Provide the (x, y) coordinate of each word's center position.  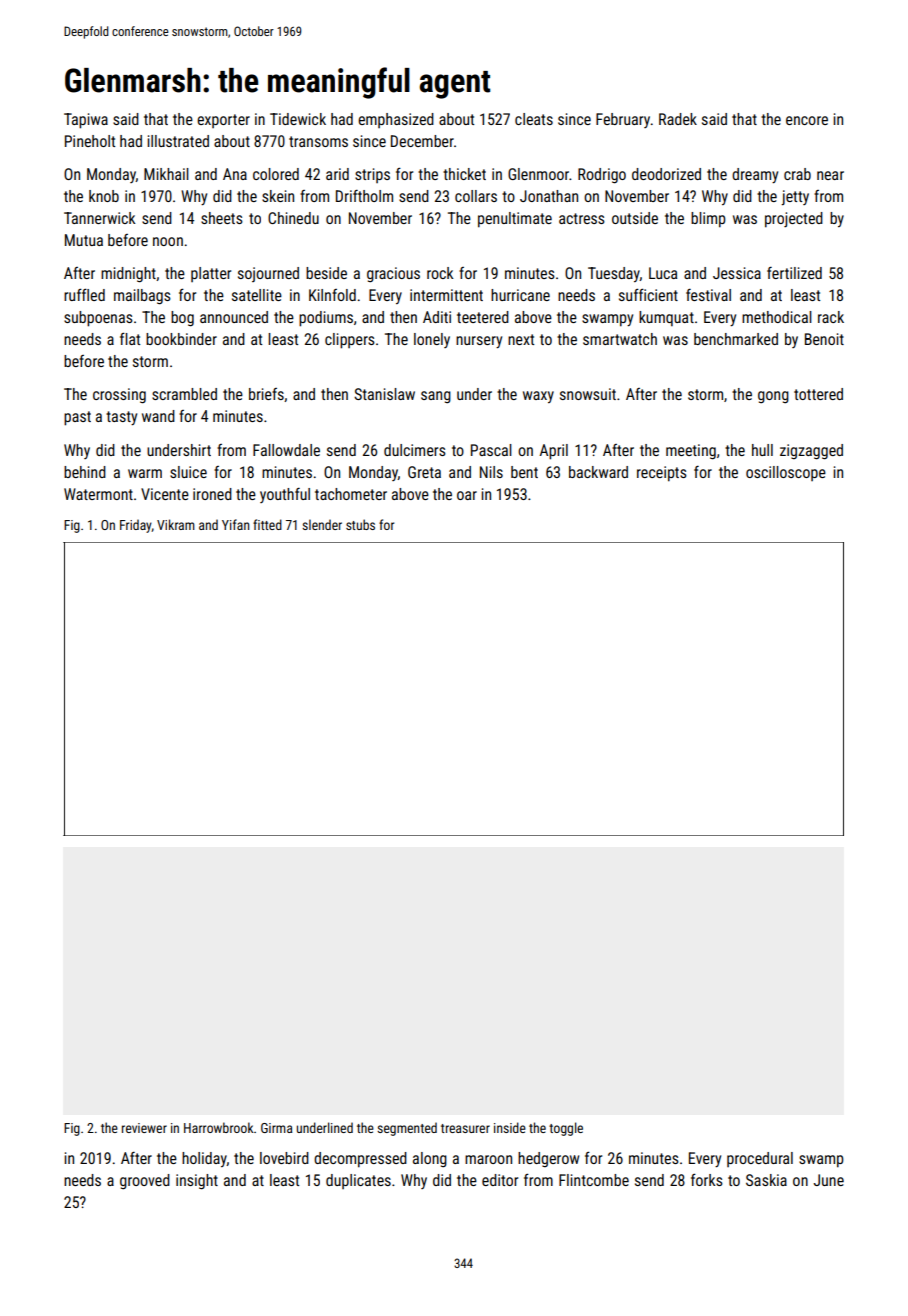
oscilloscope (786, 473)
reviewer (144, 1128)
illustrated (178, 141)
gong (773, 397)
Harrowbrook (219, 1127)
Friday (136, 526)
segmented (407, 1129)
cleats (534, 119)
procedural (760, 1159)
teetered (483, 317)
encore (807, 120)
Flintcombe (594, 1180)
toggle (566, 1129)
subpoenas (98, 319)
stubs (360, 524)
